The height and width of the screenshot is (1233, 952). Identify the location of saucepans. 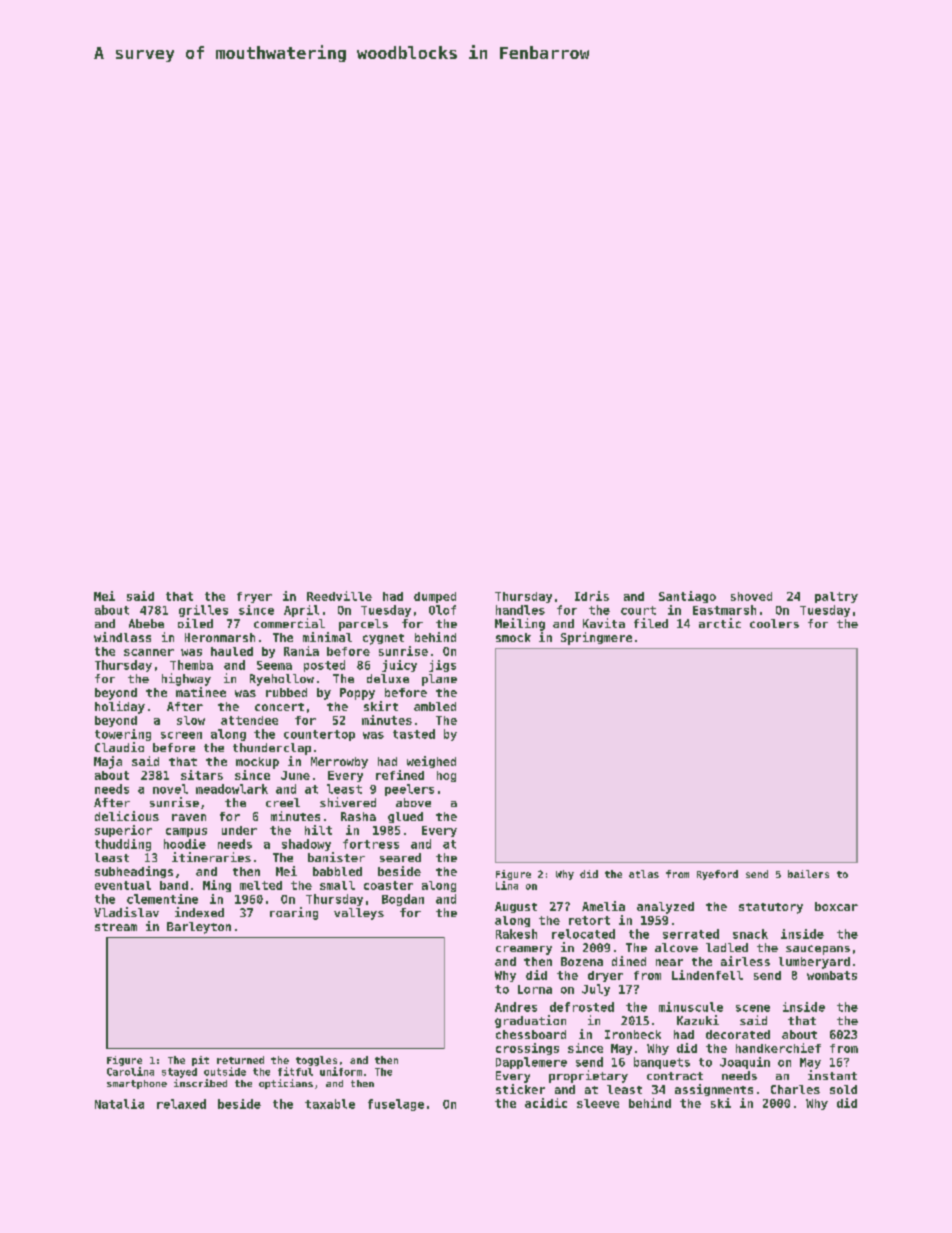
(818, 950).
